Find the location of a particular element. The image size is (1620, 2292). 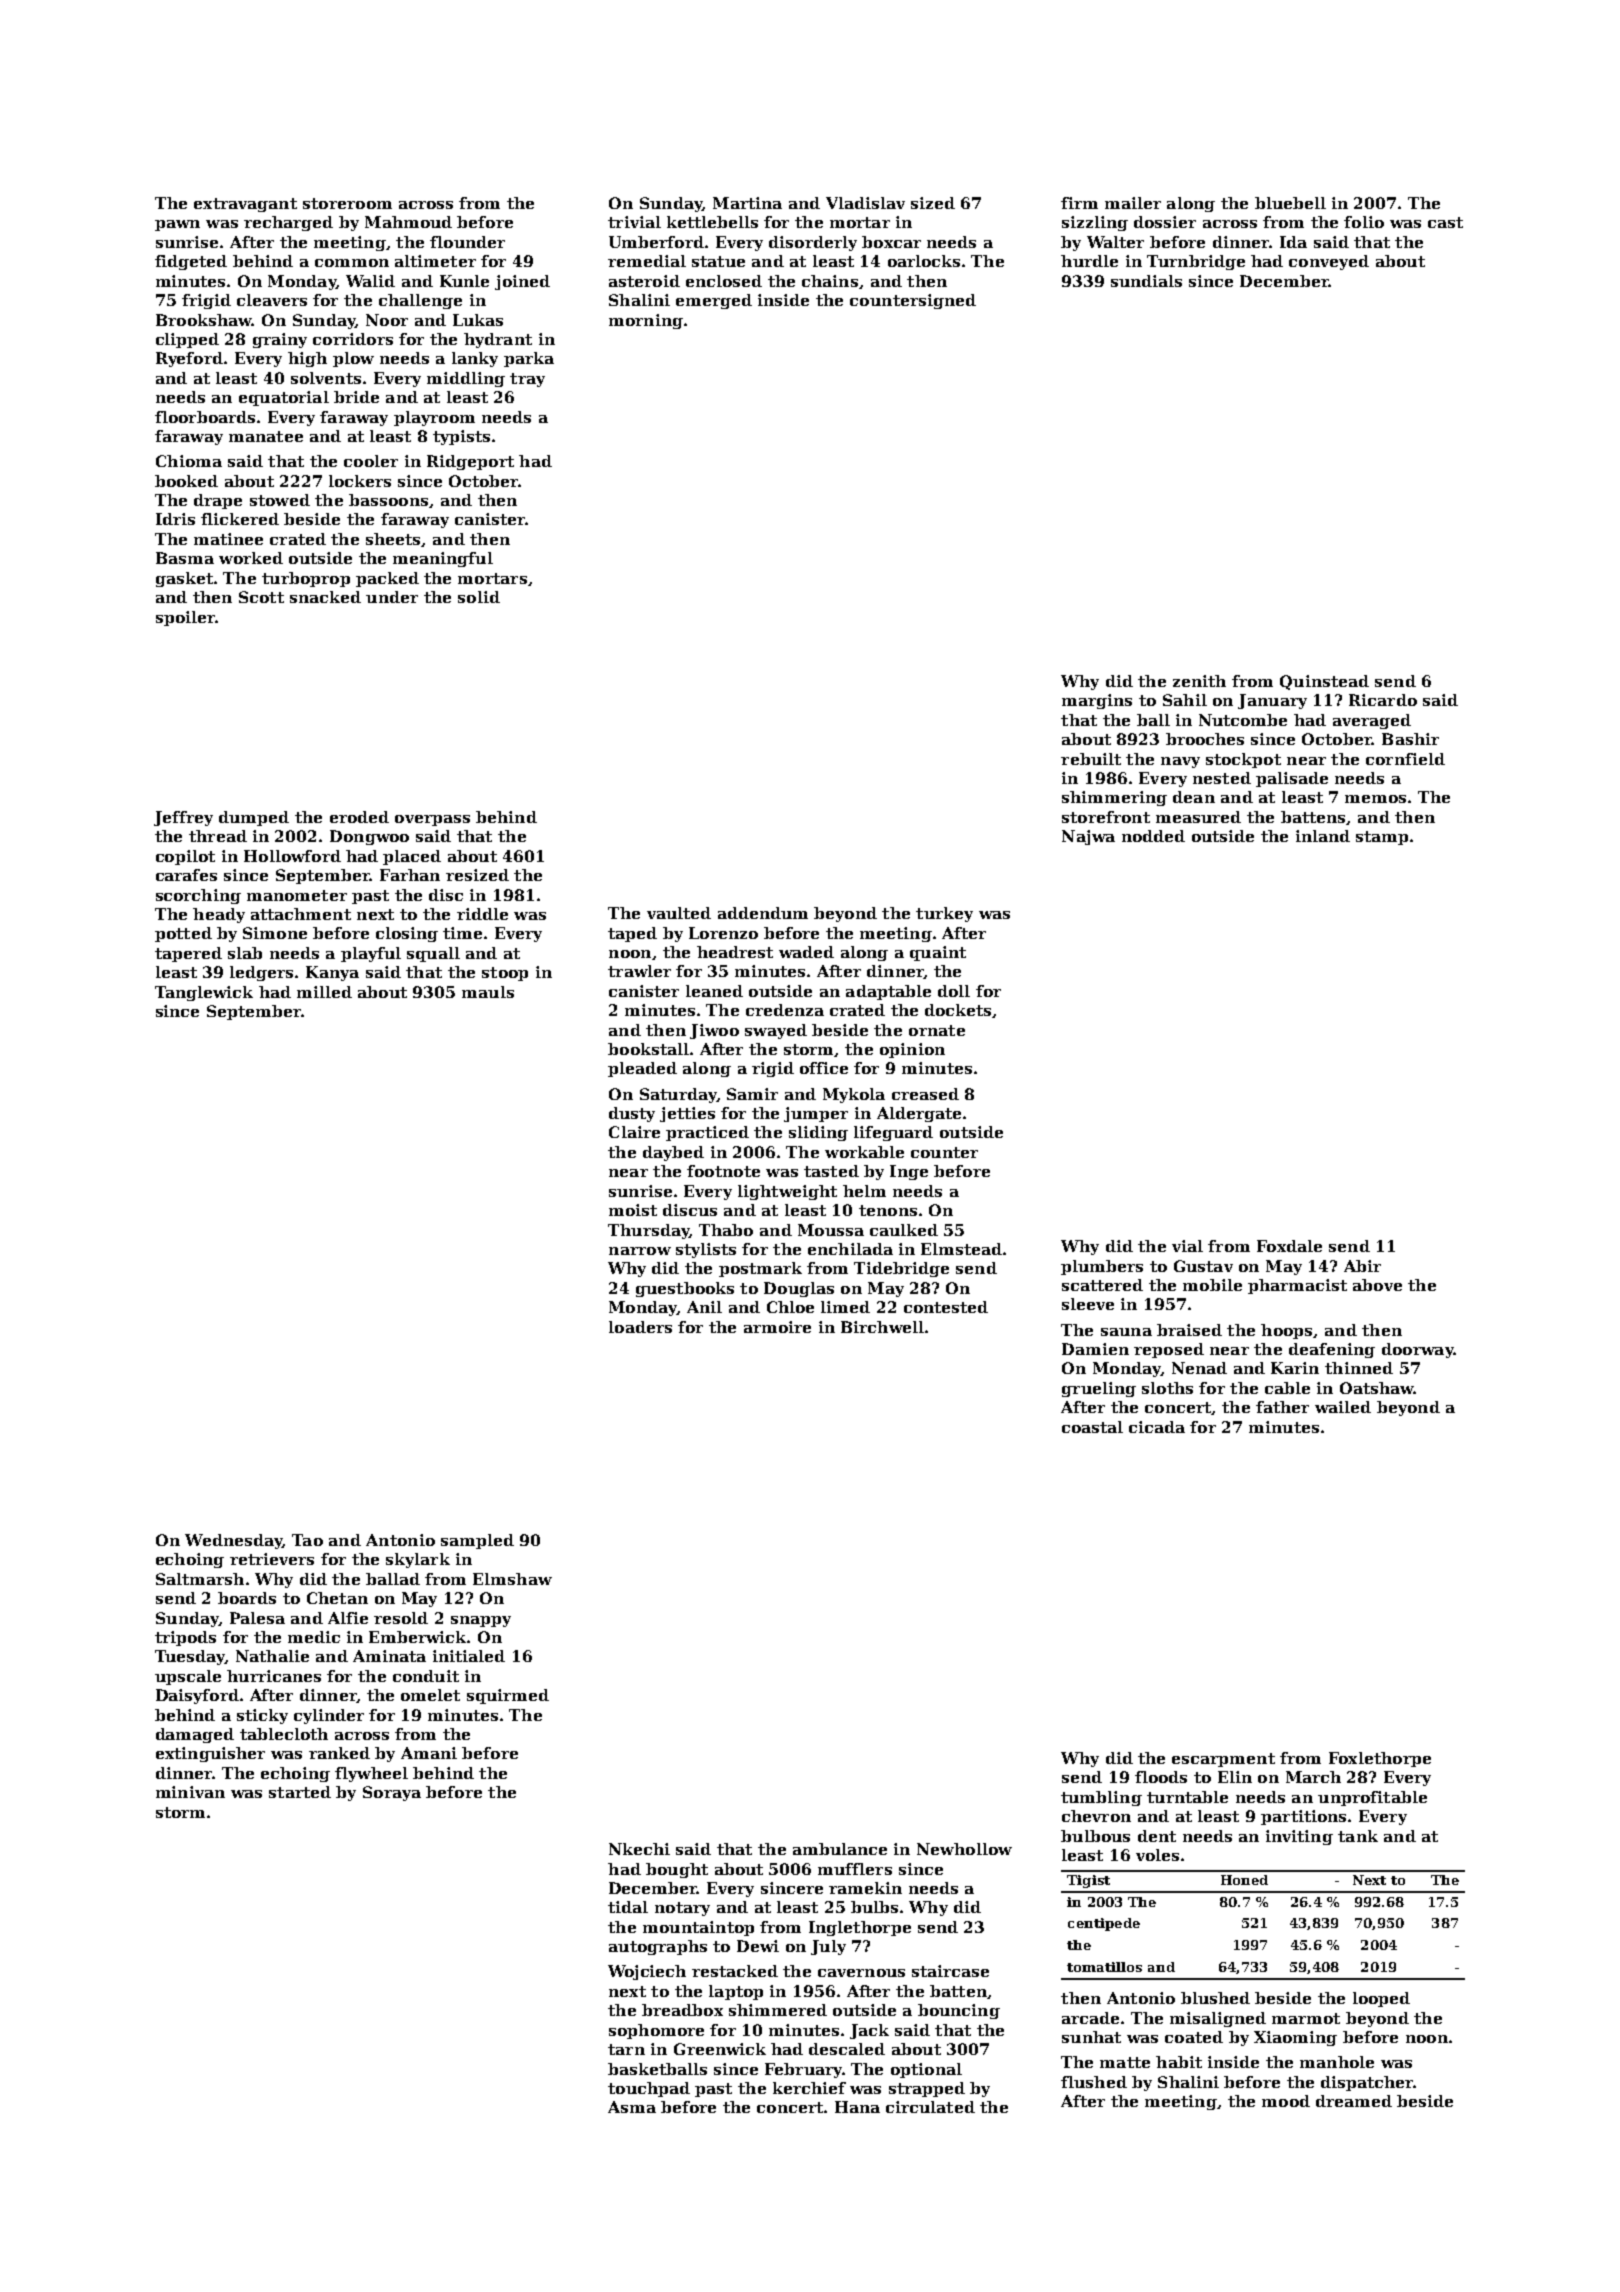

cicada is located at coordinates (1157, 1427).
